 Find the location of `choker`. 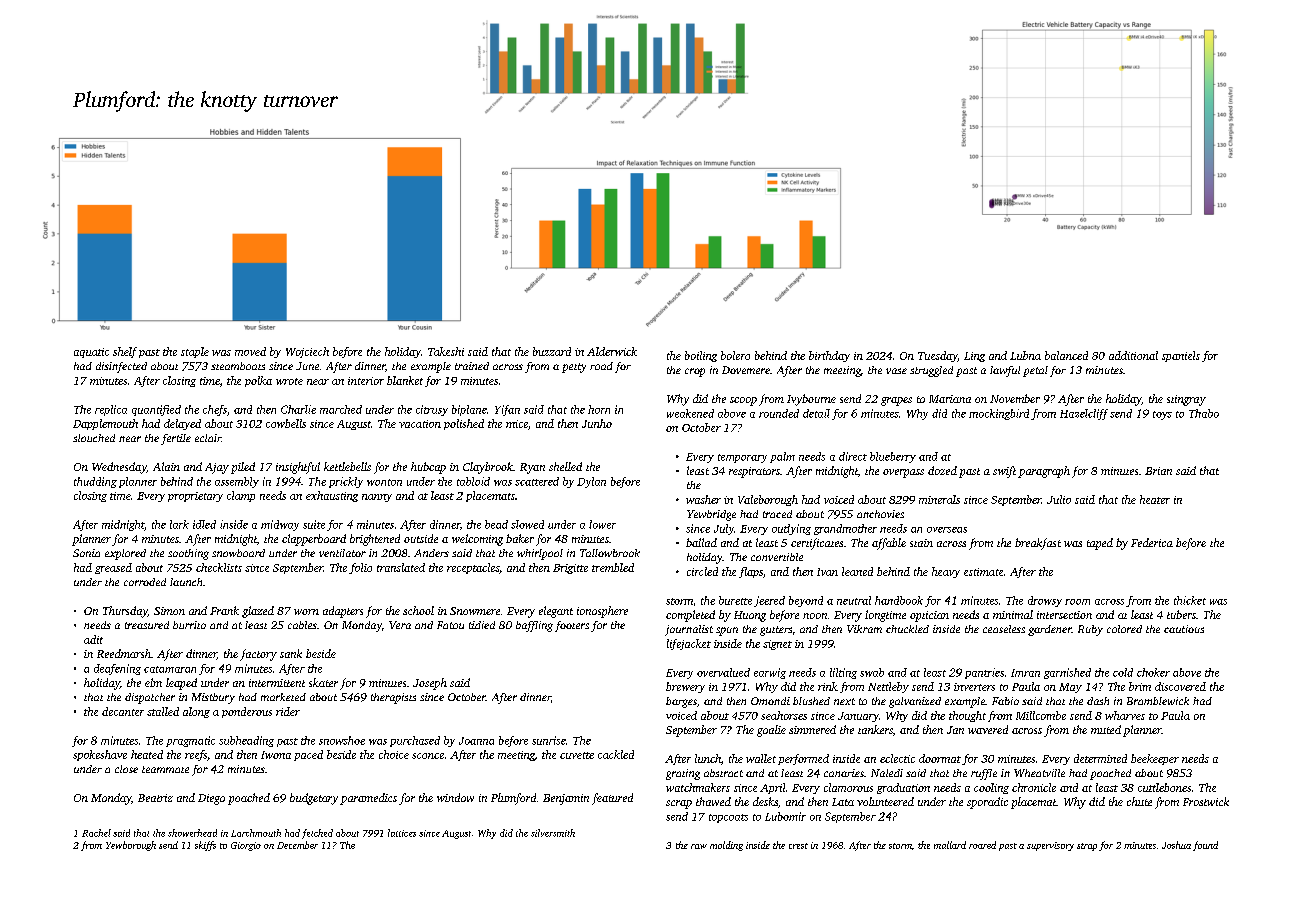

choker is located at coordinates (1153, 672).
